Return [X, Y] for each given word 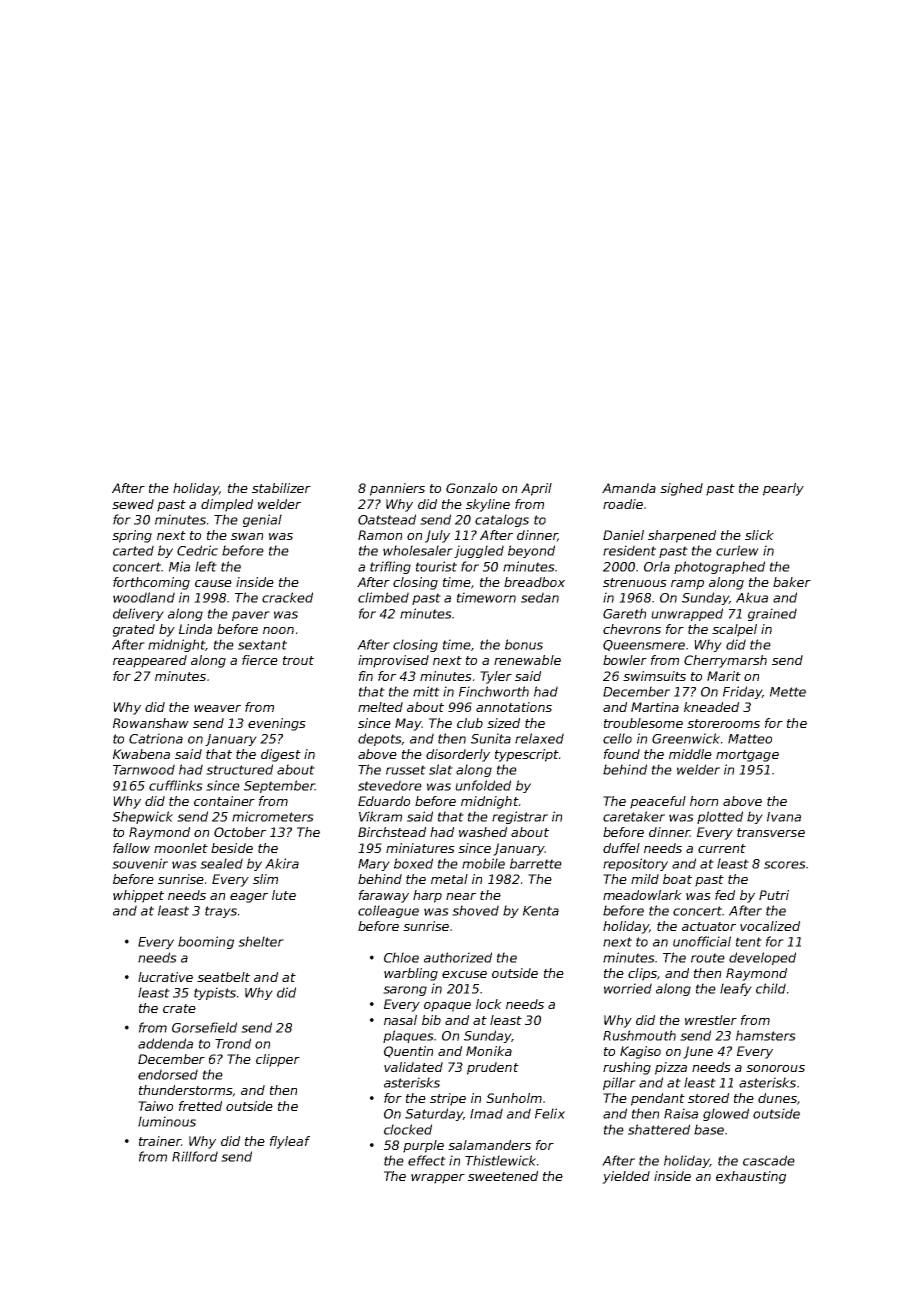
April [536, 489]
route [708, 958]
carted [133, 550]
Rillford [195, 1156]
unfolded [483, 785]
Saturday [434, 1114]
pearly [783, 489]
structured [239, 769]
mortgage [747, 756]
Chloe [401, 957]
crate [179, 1008]
